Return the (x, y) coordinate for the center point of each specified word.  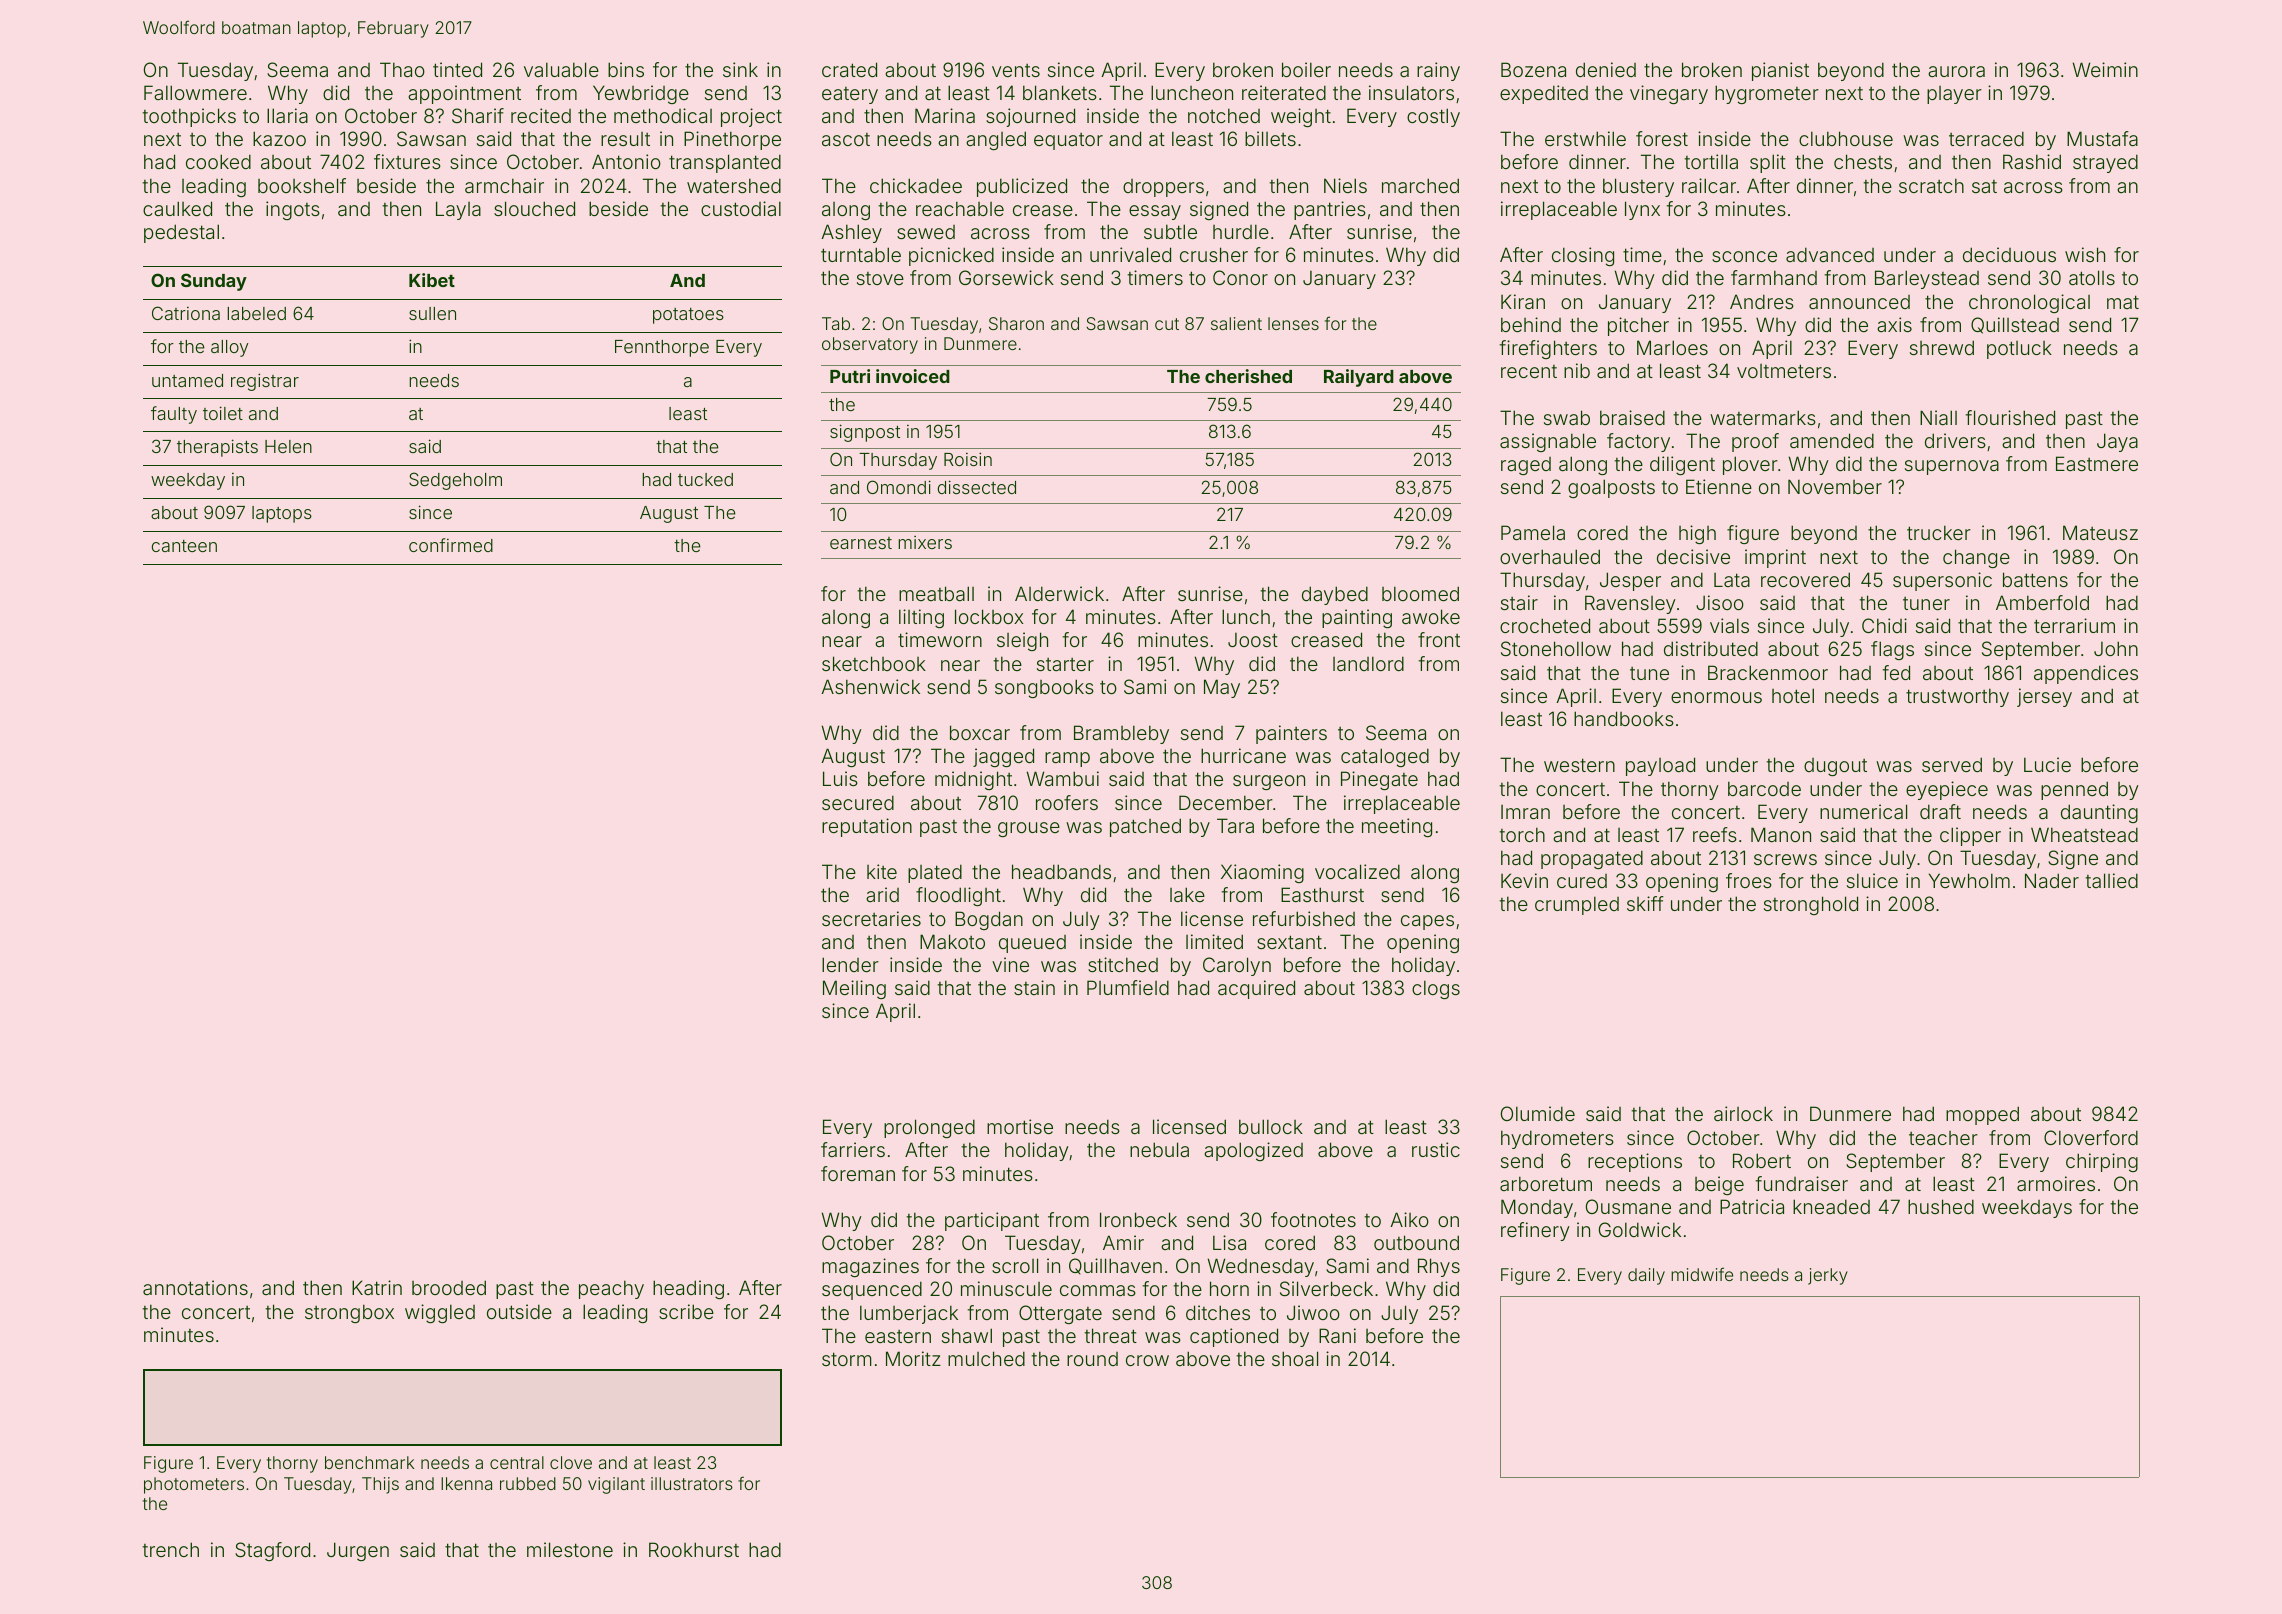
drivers (1955, 440)
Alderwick (1059, 593)
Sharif (478, 115)
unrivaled (1130, 254)
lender (850, 964)
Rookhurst (694, 1549)
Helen (288, 446)
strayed (2105, 163)
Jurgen (358, 1551)
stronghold (1811, 905)
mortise (1020, 1126)
